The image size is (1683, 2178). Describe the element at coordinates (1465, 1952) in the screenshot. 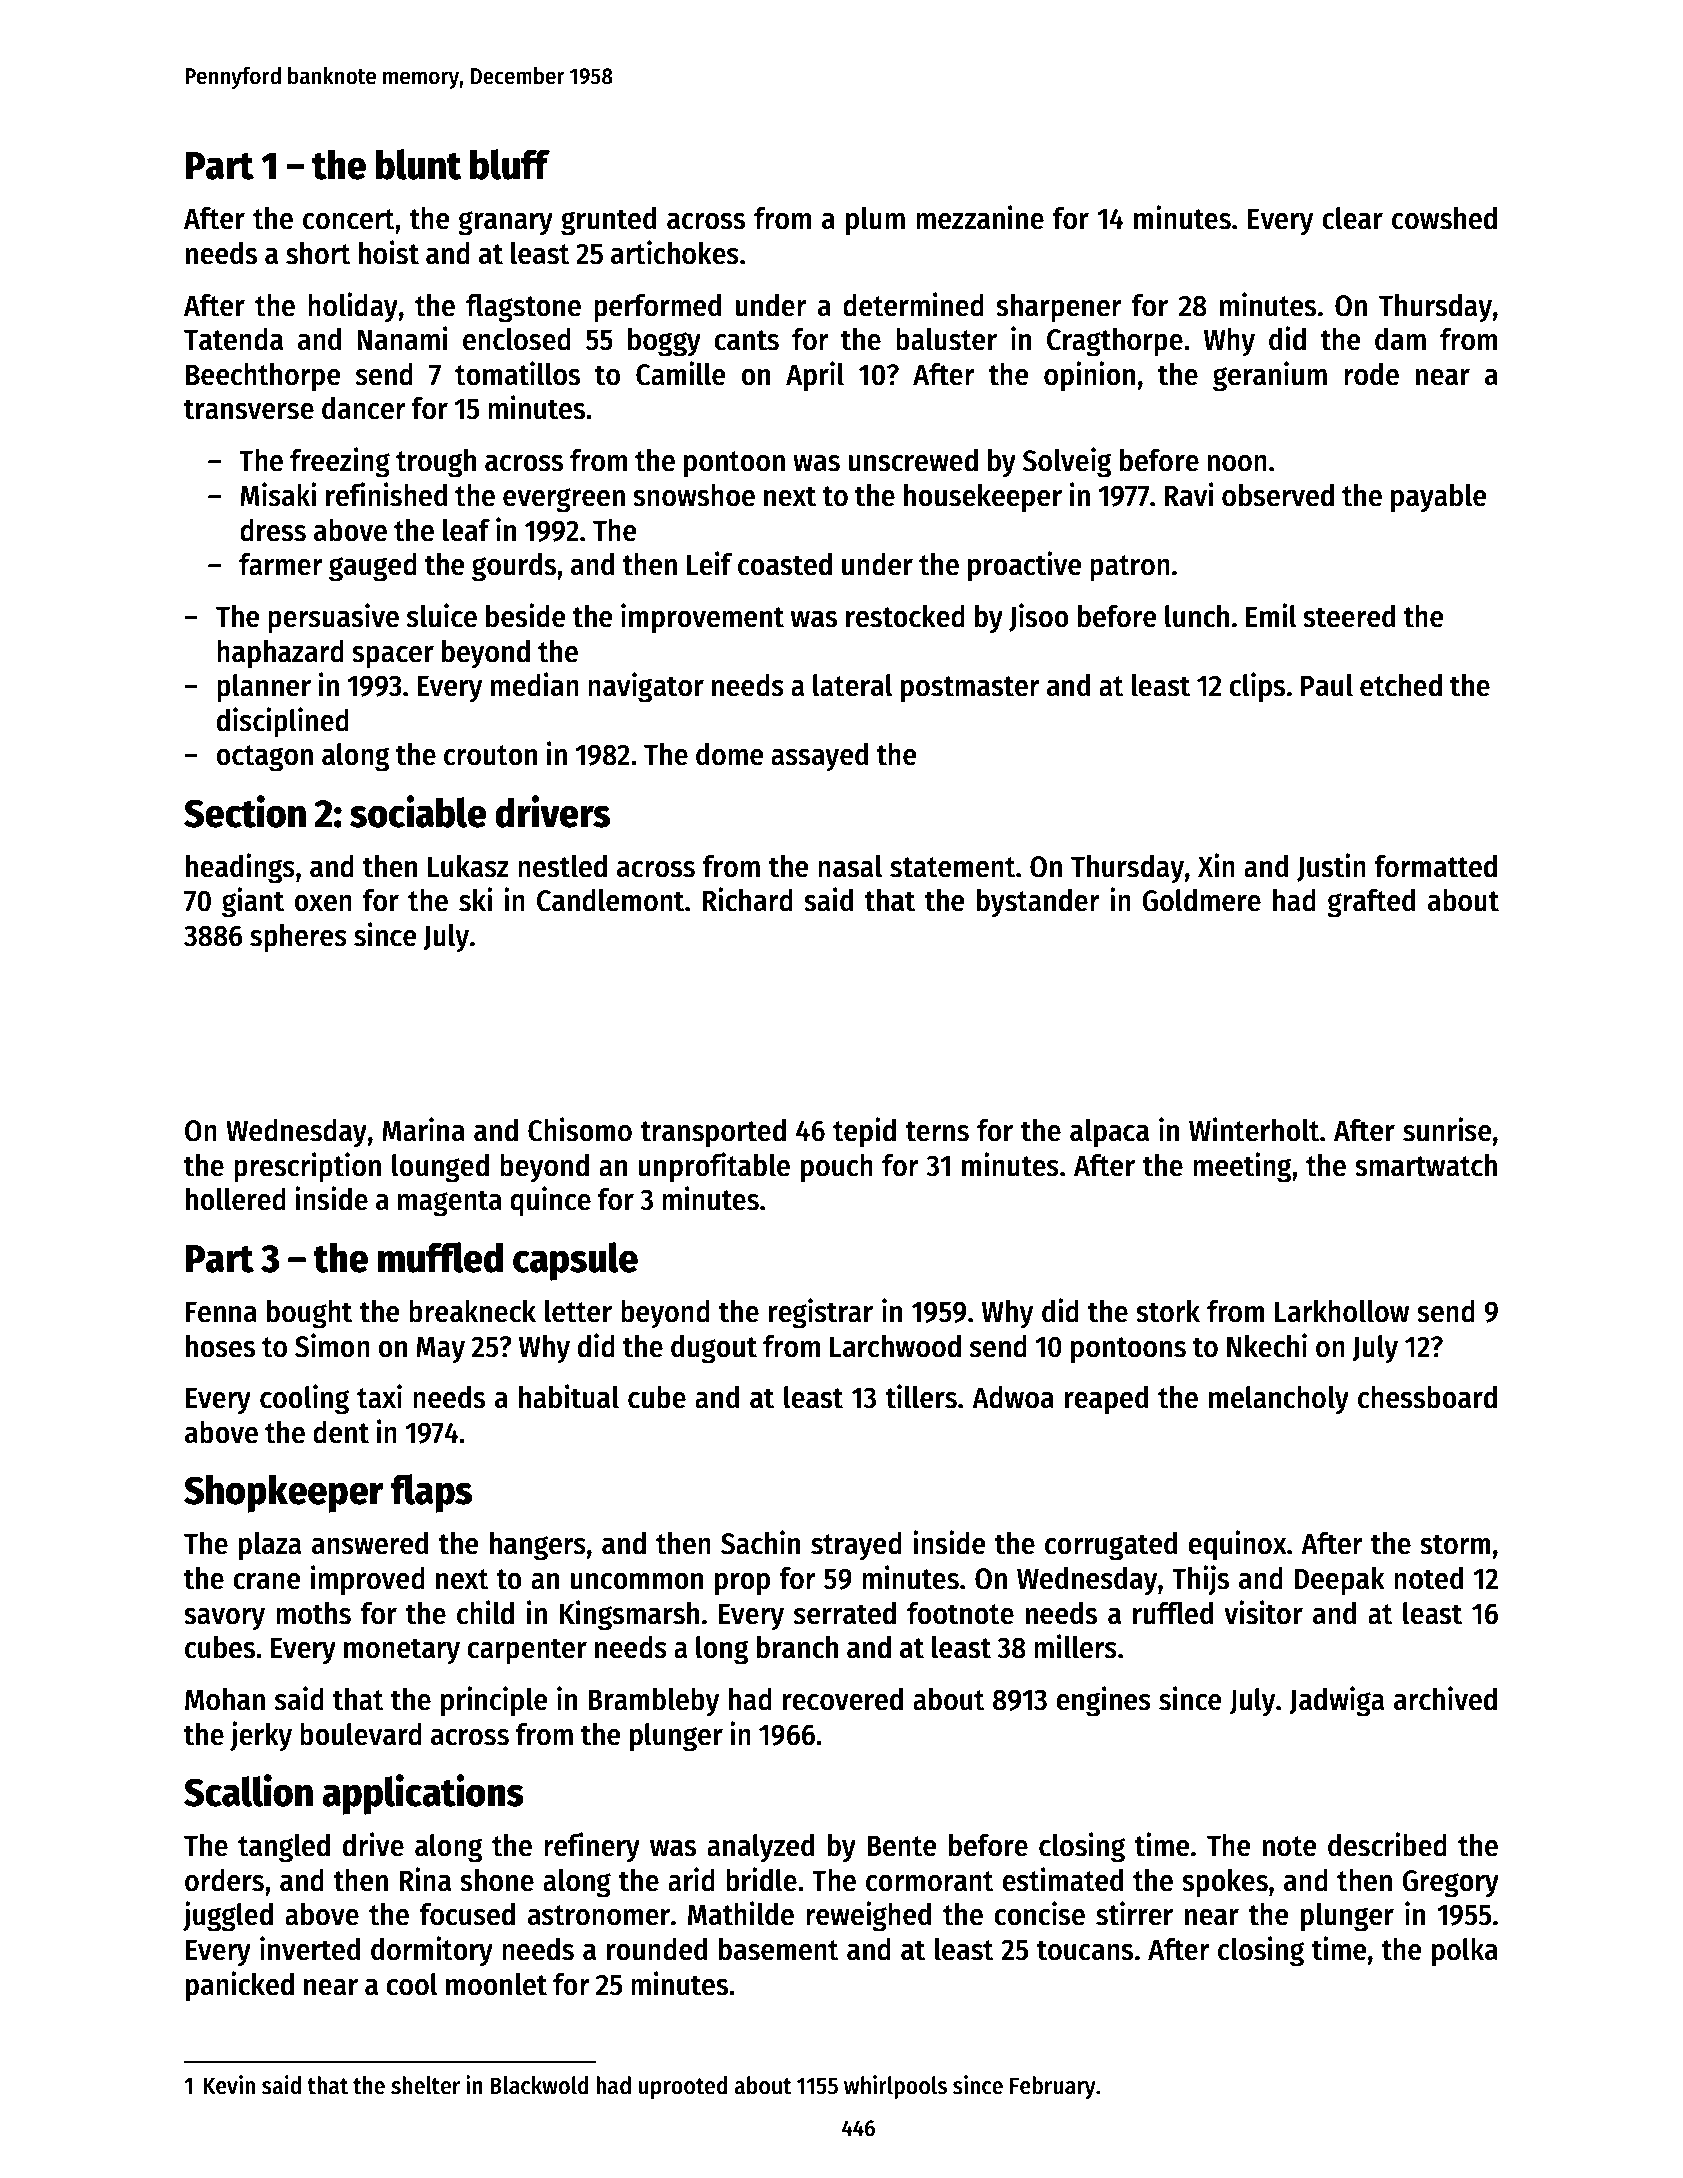

I see `polka` at that location.
